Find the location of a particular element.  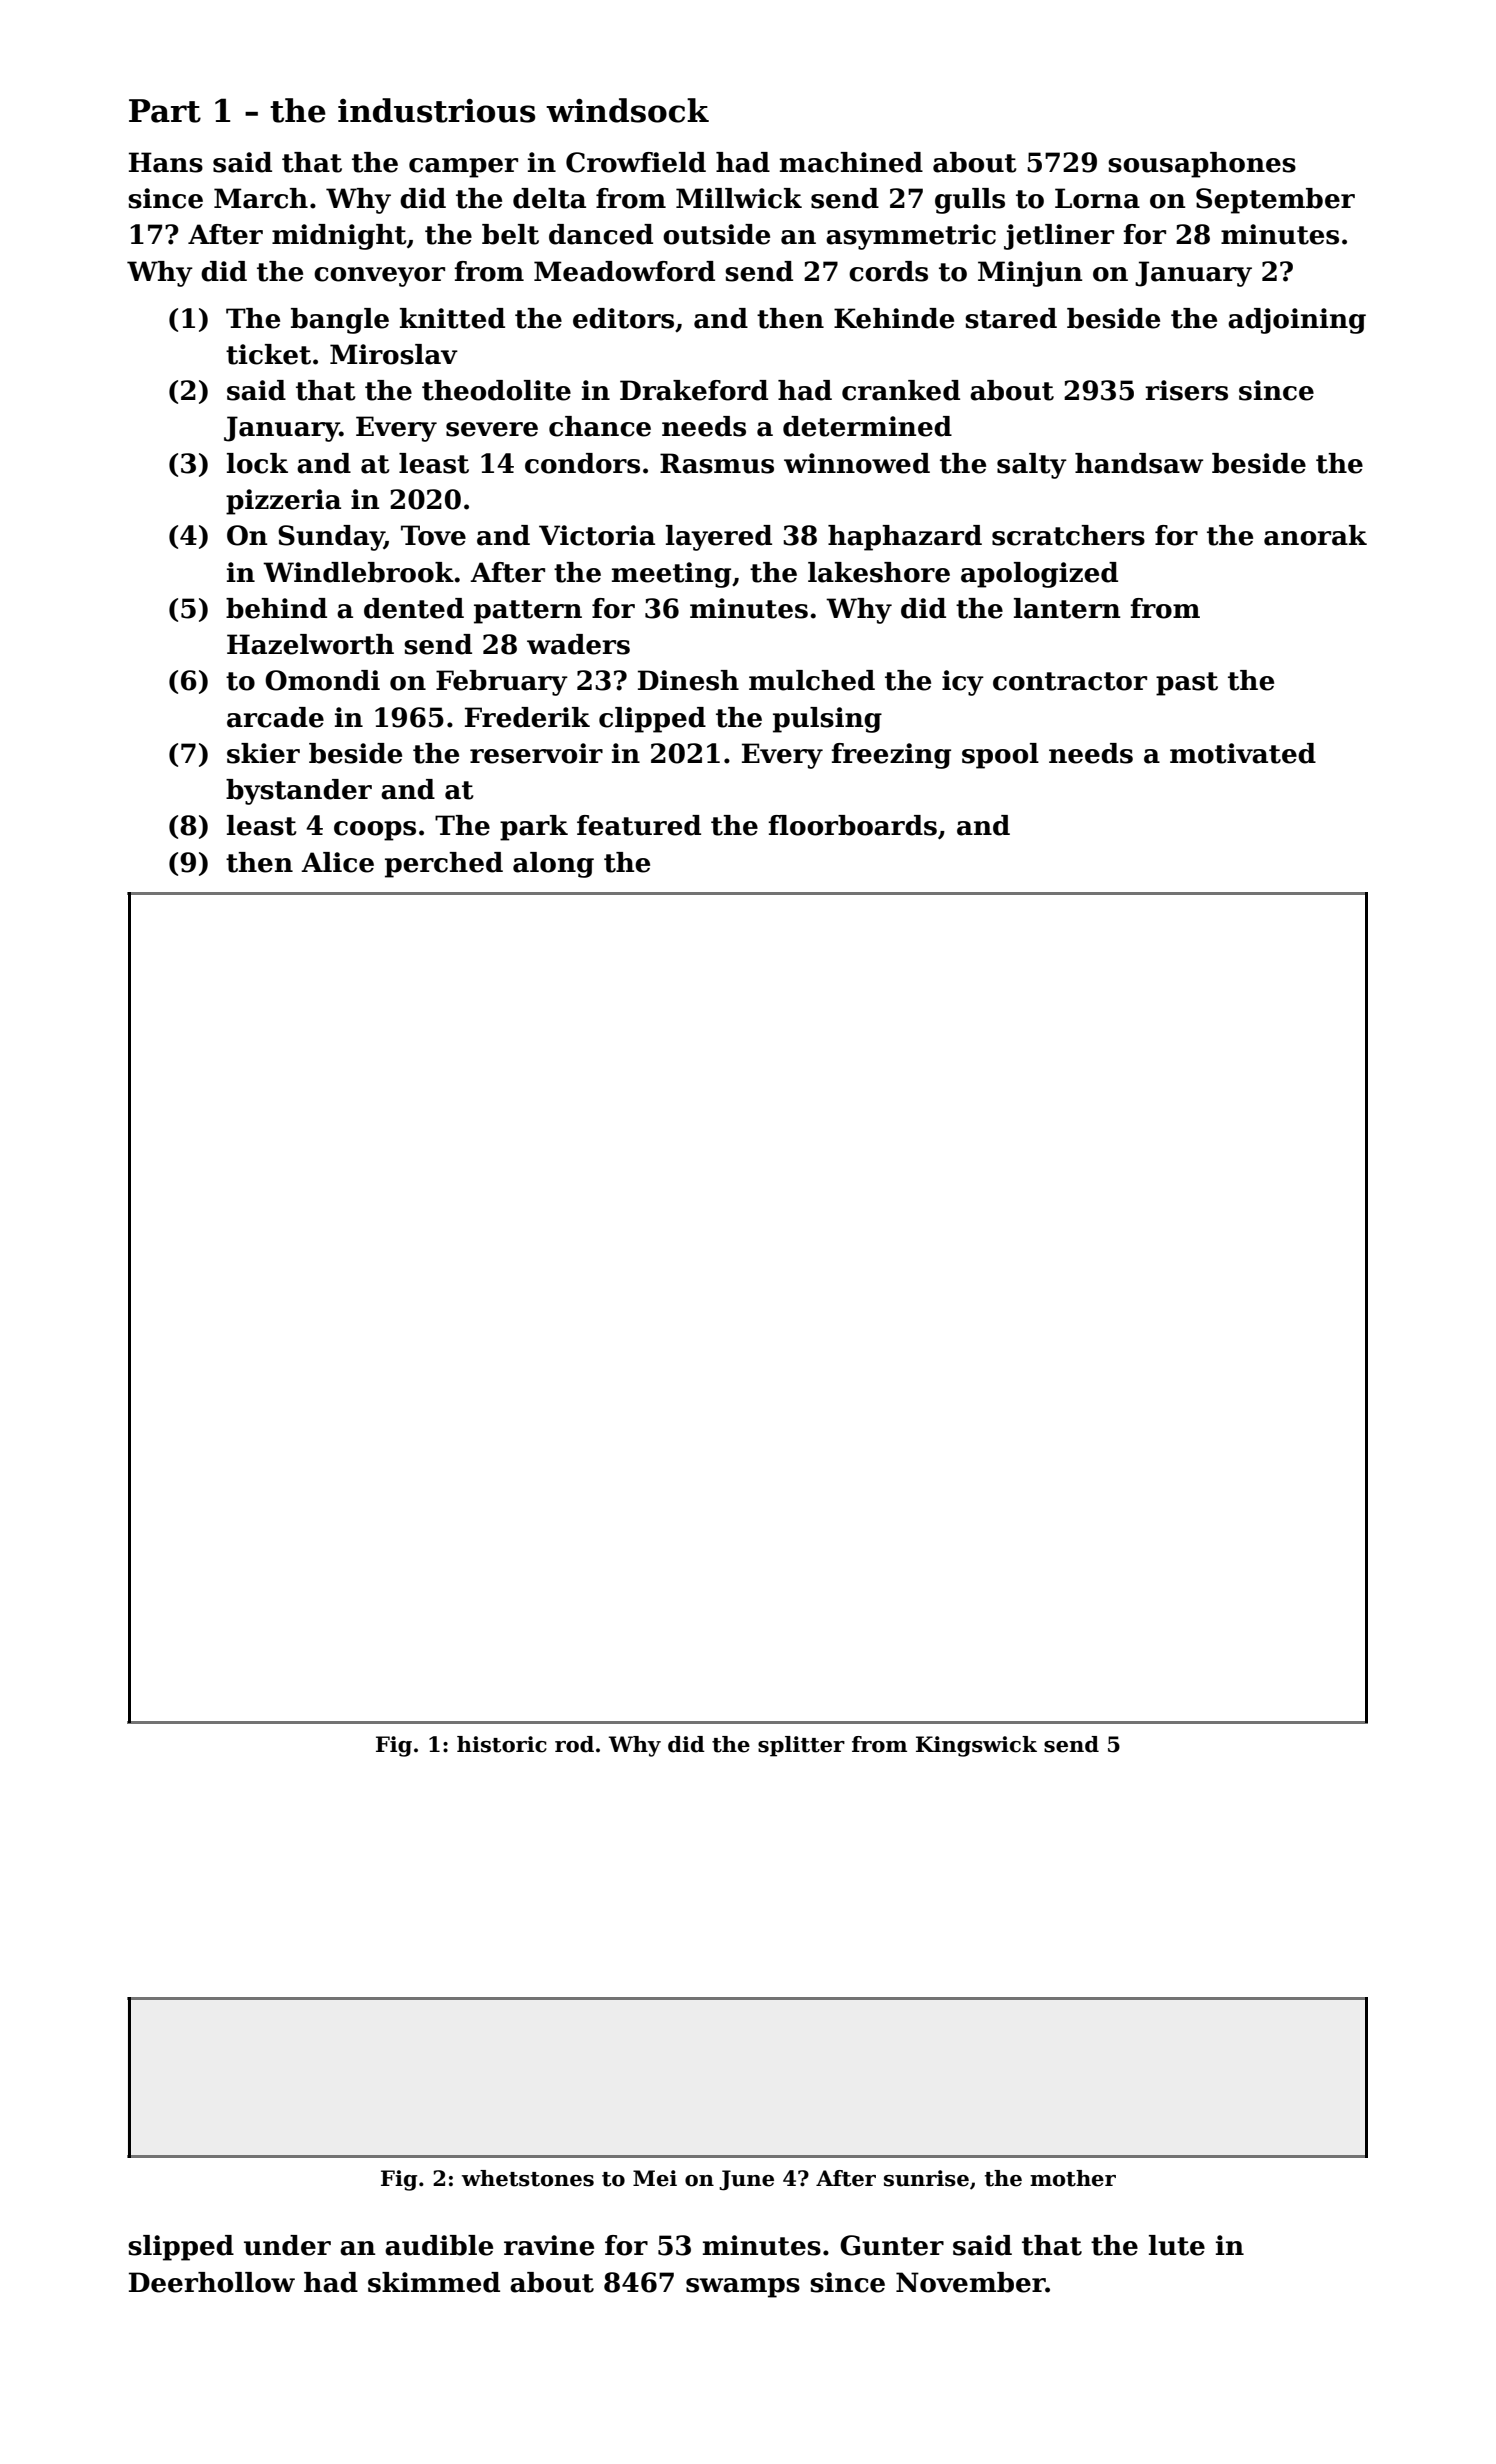

mother is located at coordinates (1073, 2178).
